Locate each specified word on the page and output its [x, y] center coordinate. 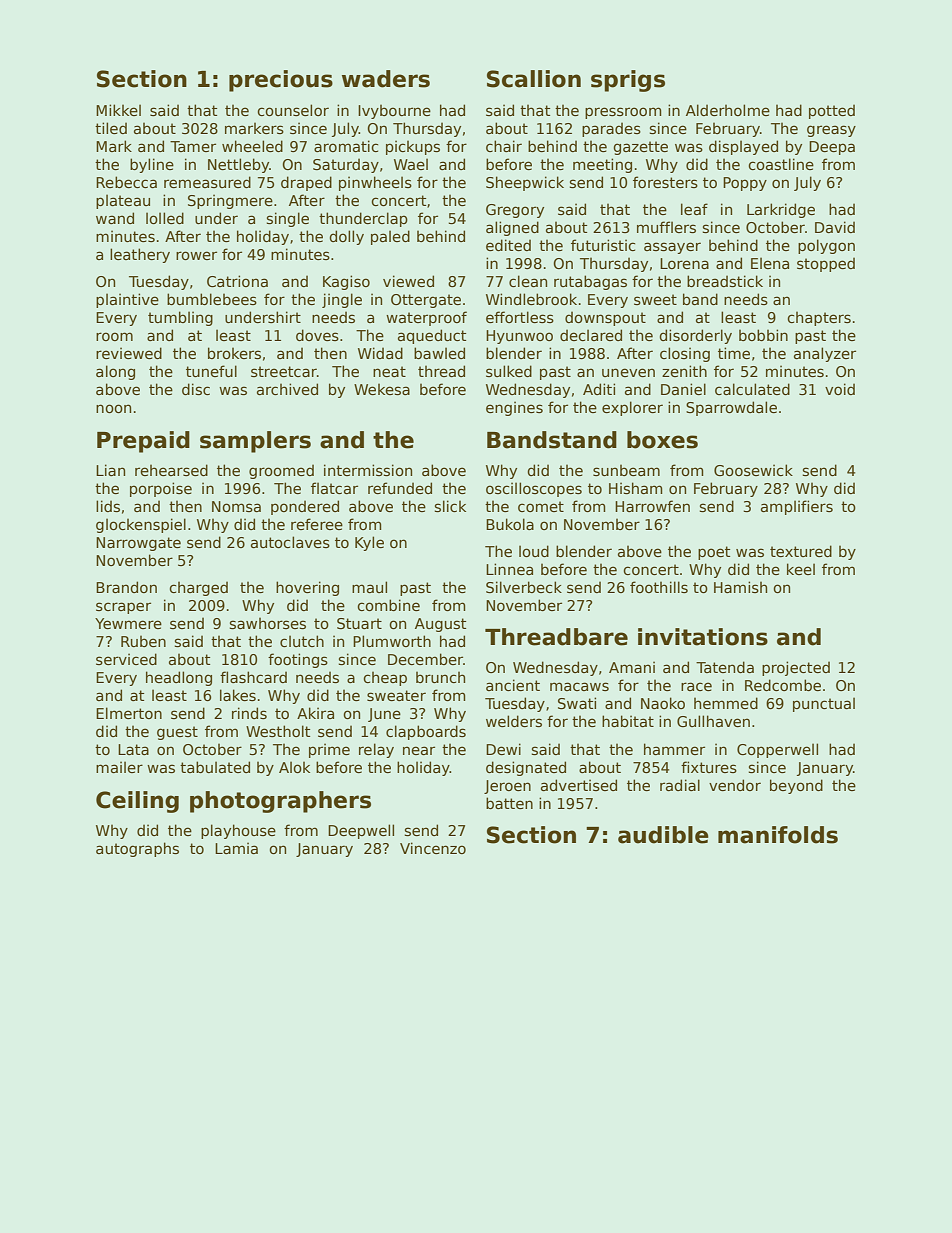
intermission [368, 470]
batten [509, 803]
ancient [513, 685]
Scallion [534, 79]
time [734, 353]
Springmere [230, 201]
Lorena [684, 263]
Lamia [236, 848]
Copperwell [777, 750]
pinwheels [375, 183]
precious [281, 81]
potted [832, 111]
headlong [179, 678]
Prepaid [143, 442]
